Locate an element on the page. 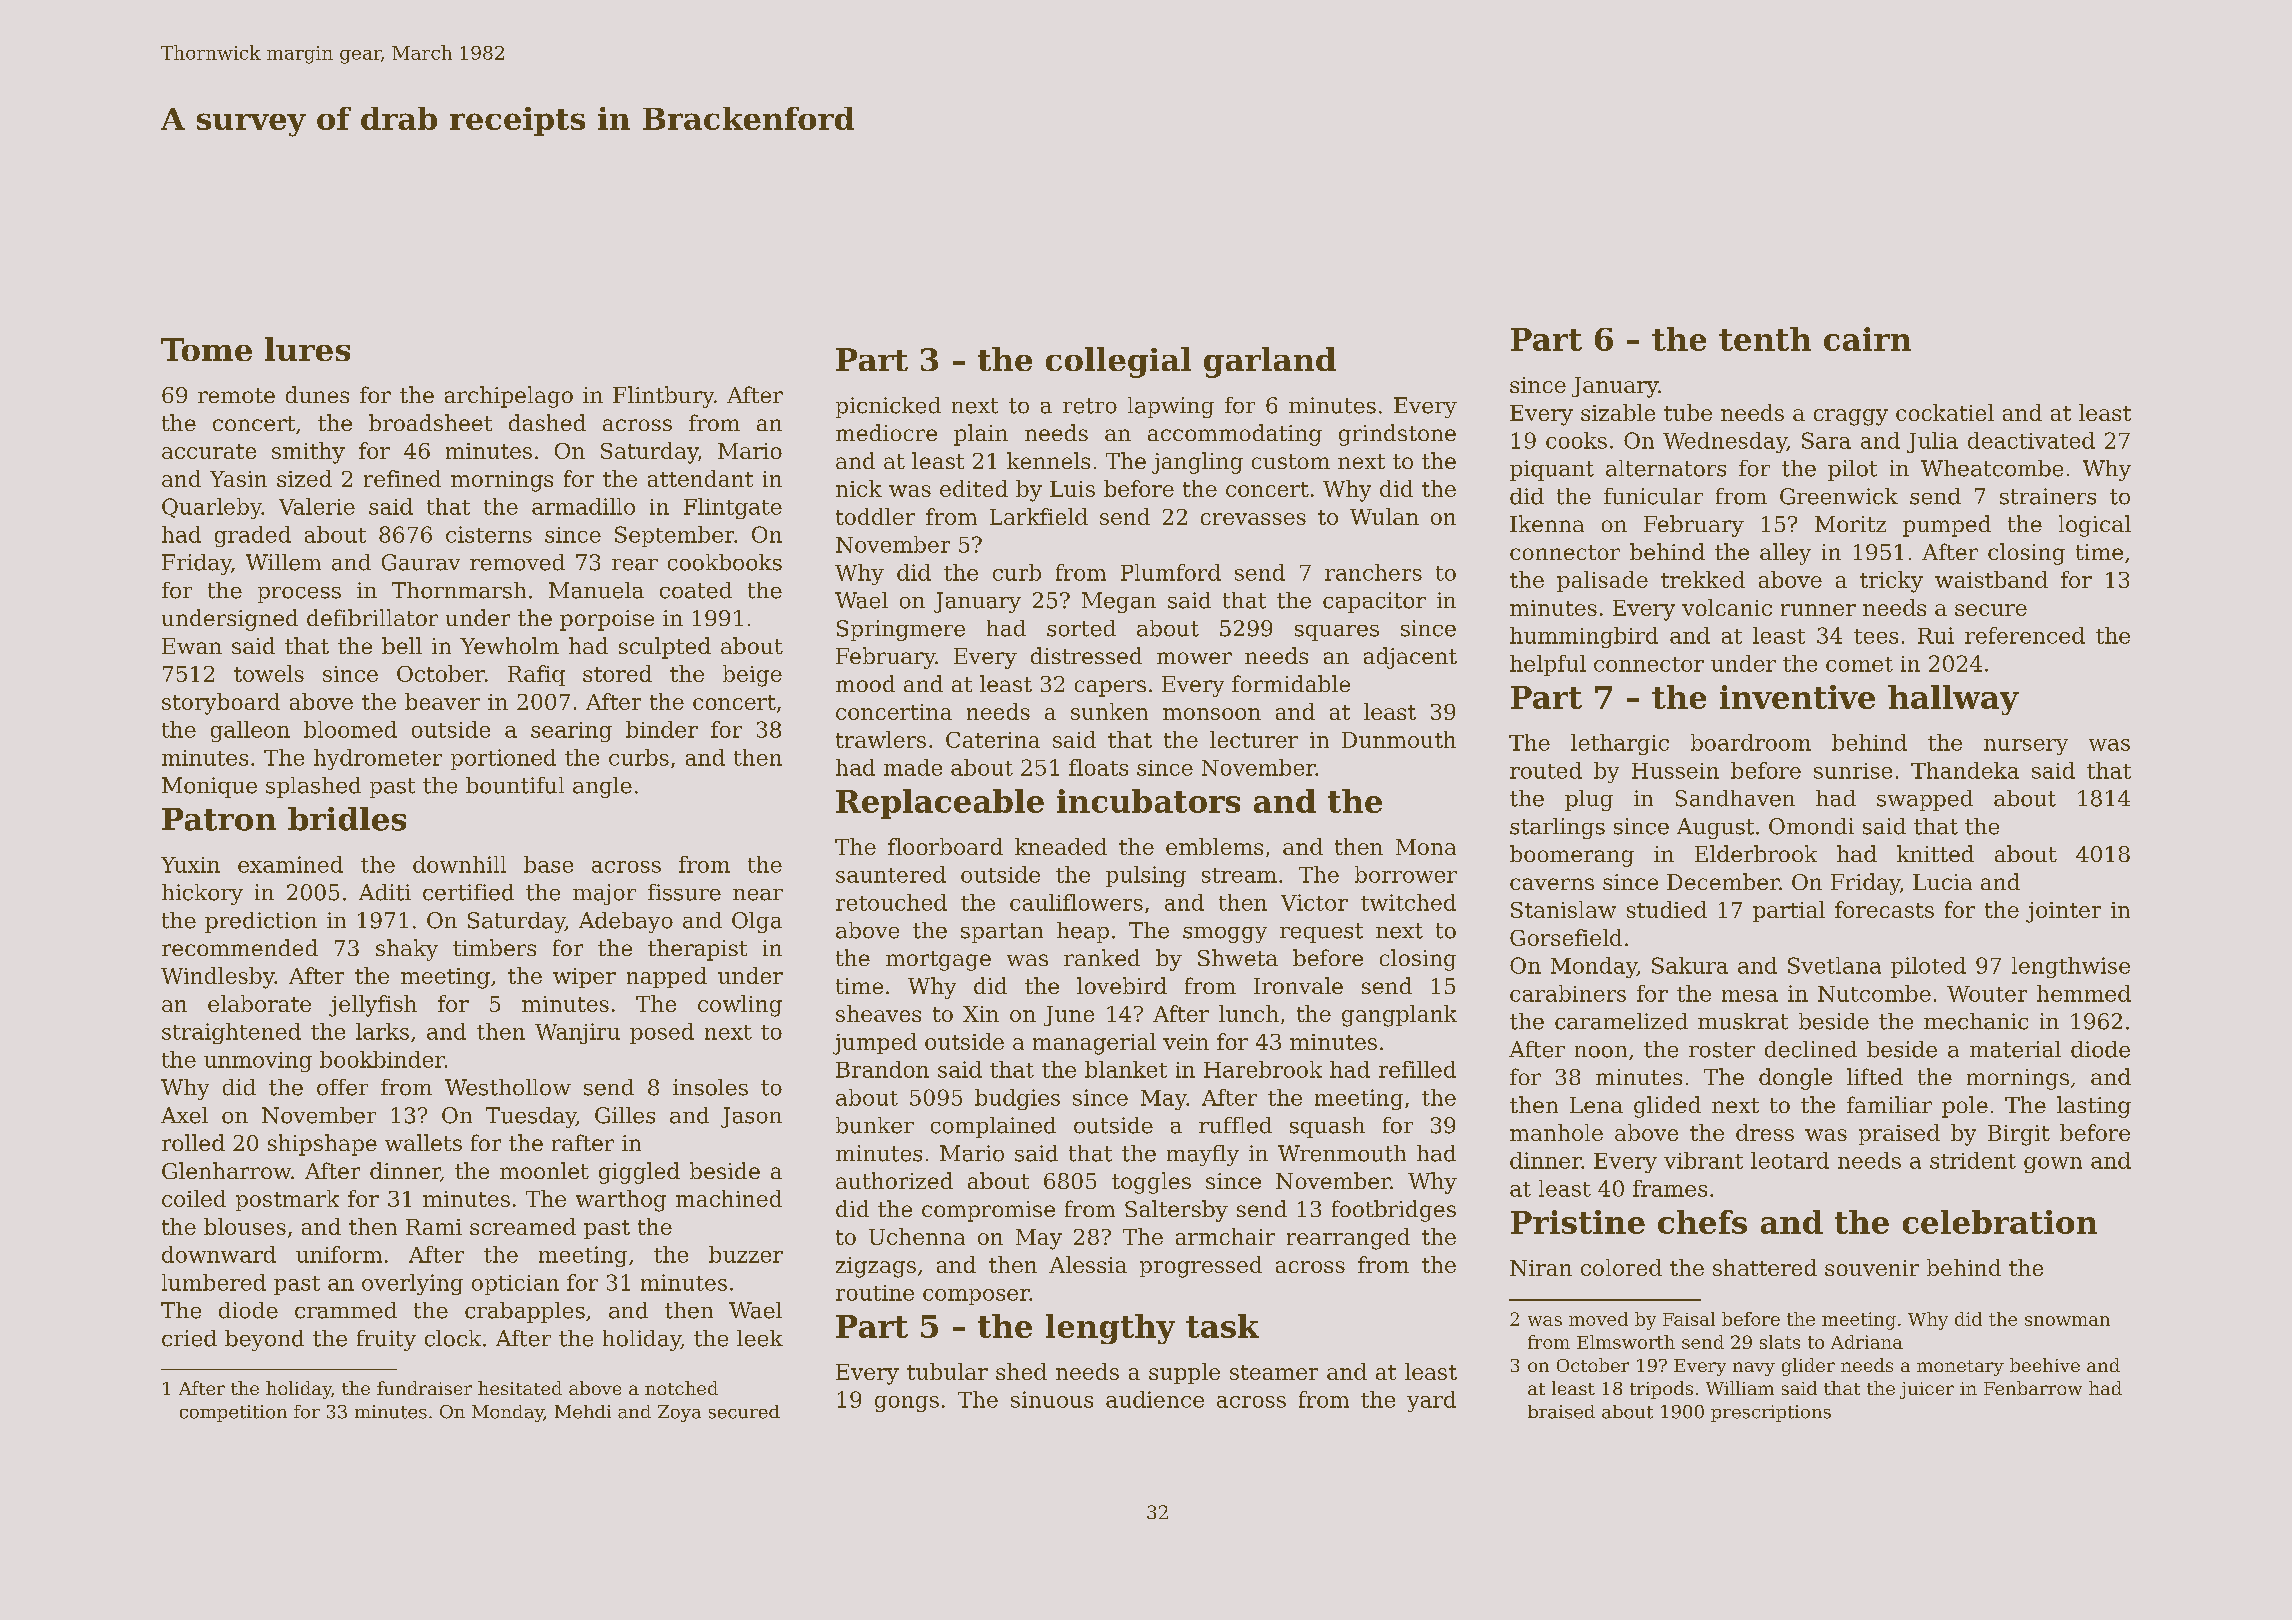  cairn is located at coordinates (1867, 339).
